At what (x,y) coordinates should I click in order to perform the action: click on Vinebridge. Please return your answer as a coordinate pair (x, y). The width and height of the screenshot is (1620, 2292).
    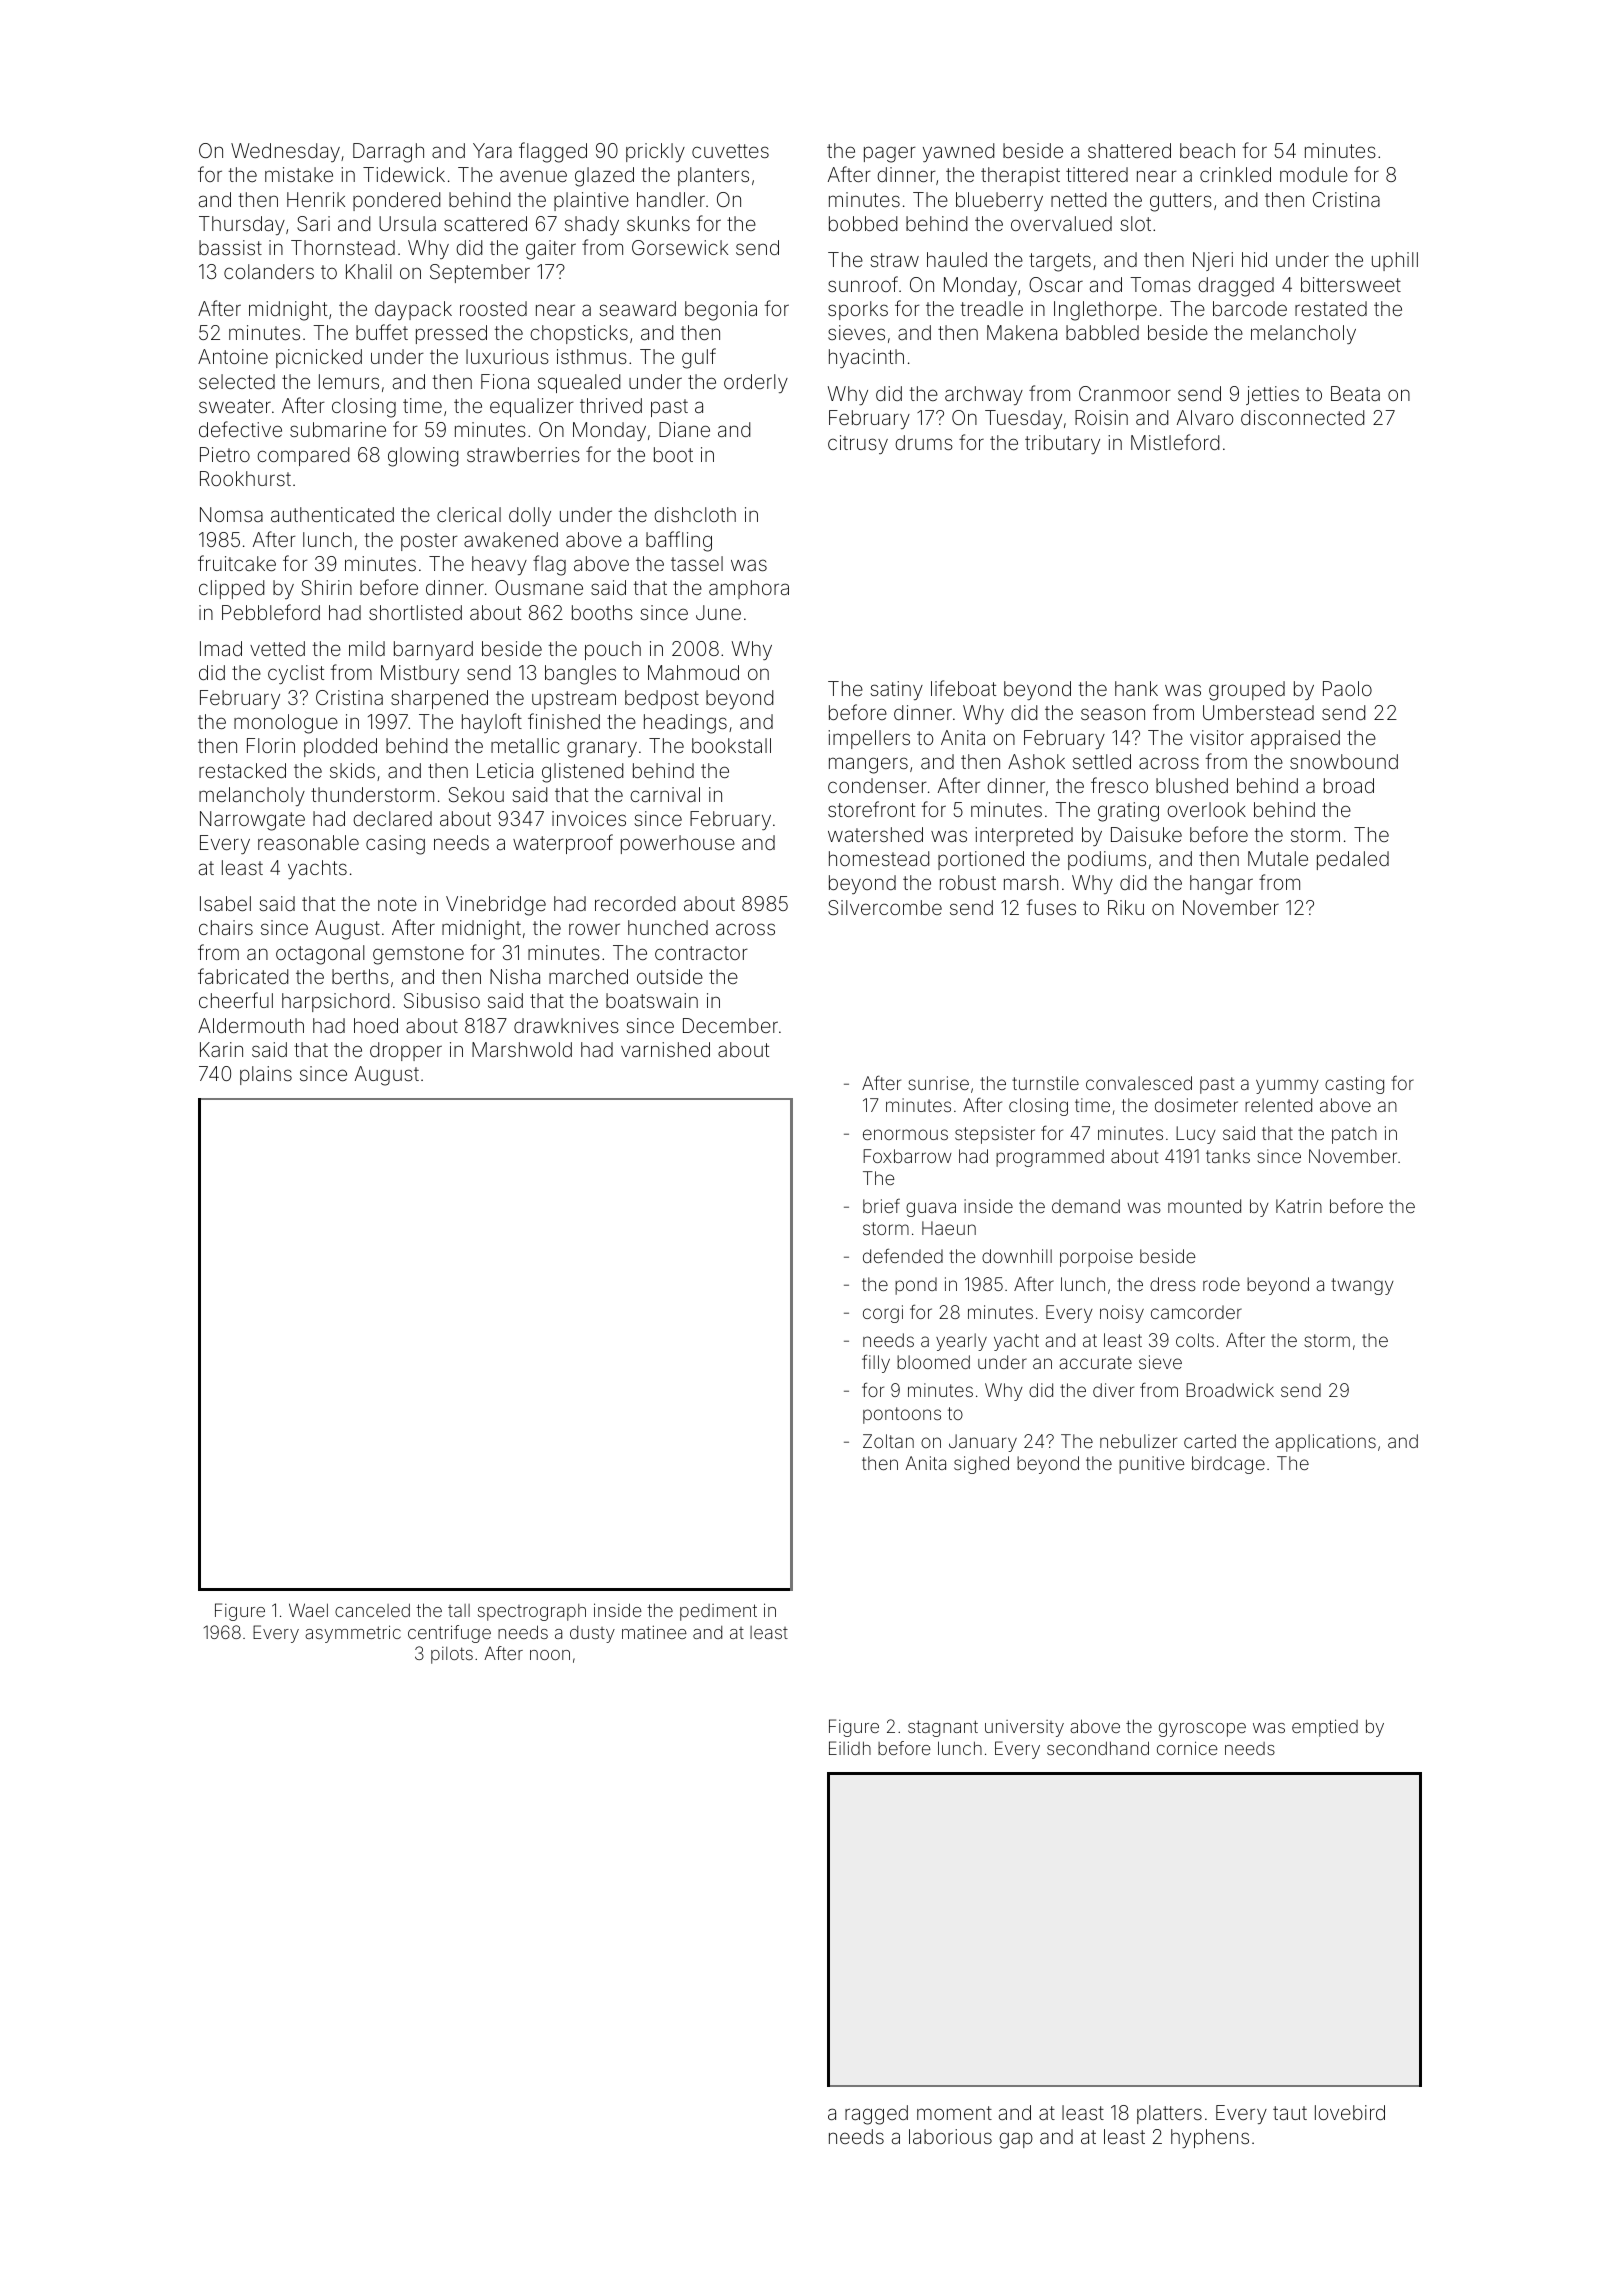
    Looking at the image, I should click on (496, 906).
